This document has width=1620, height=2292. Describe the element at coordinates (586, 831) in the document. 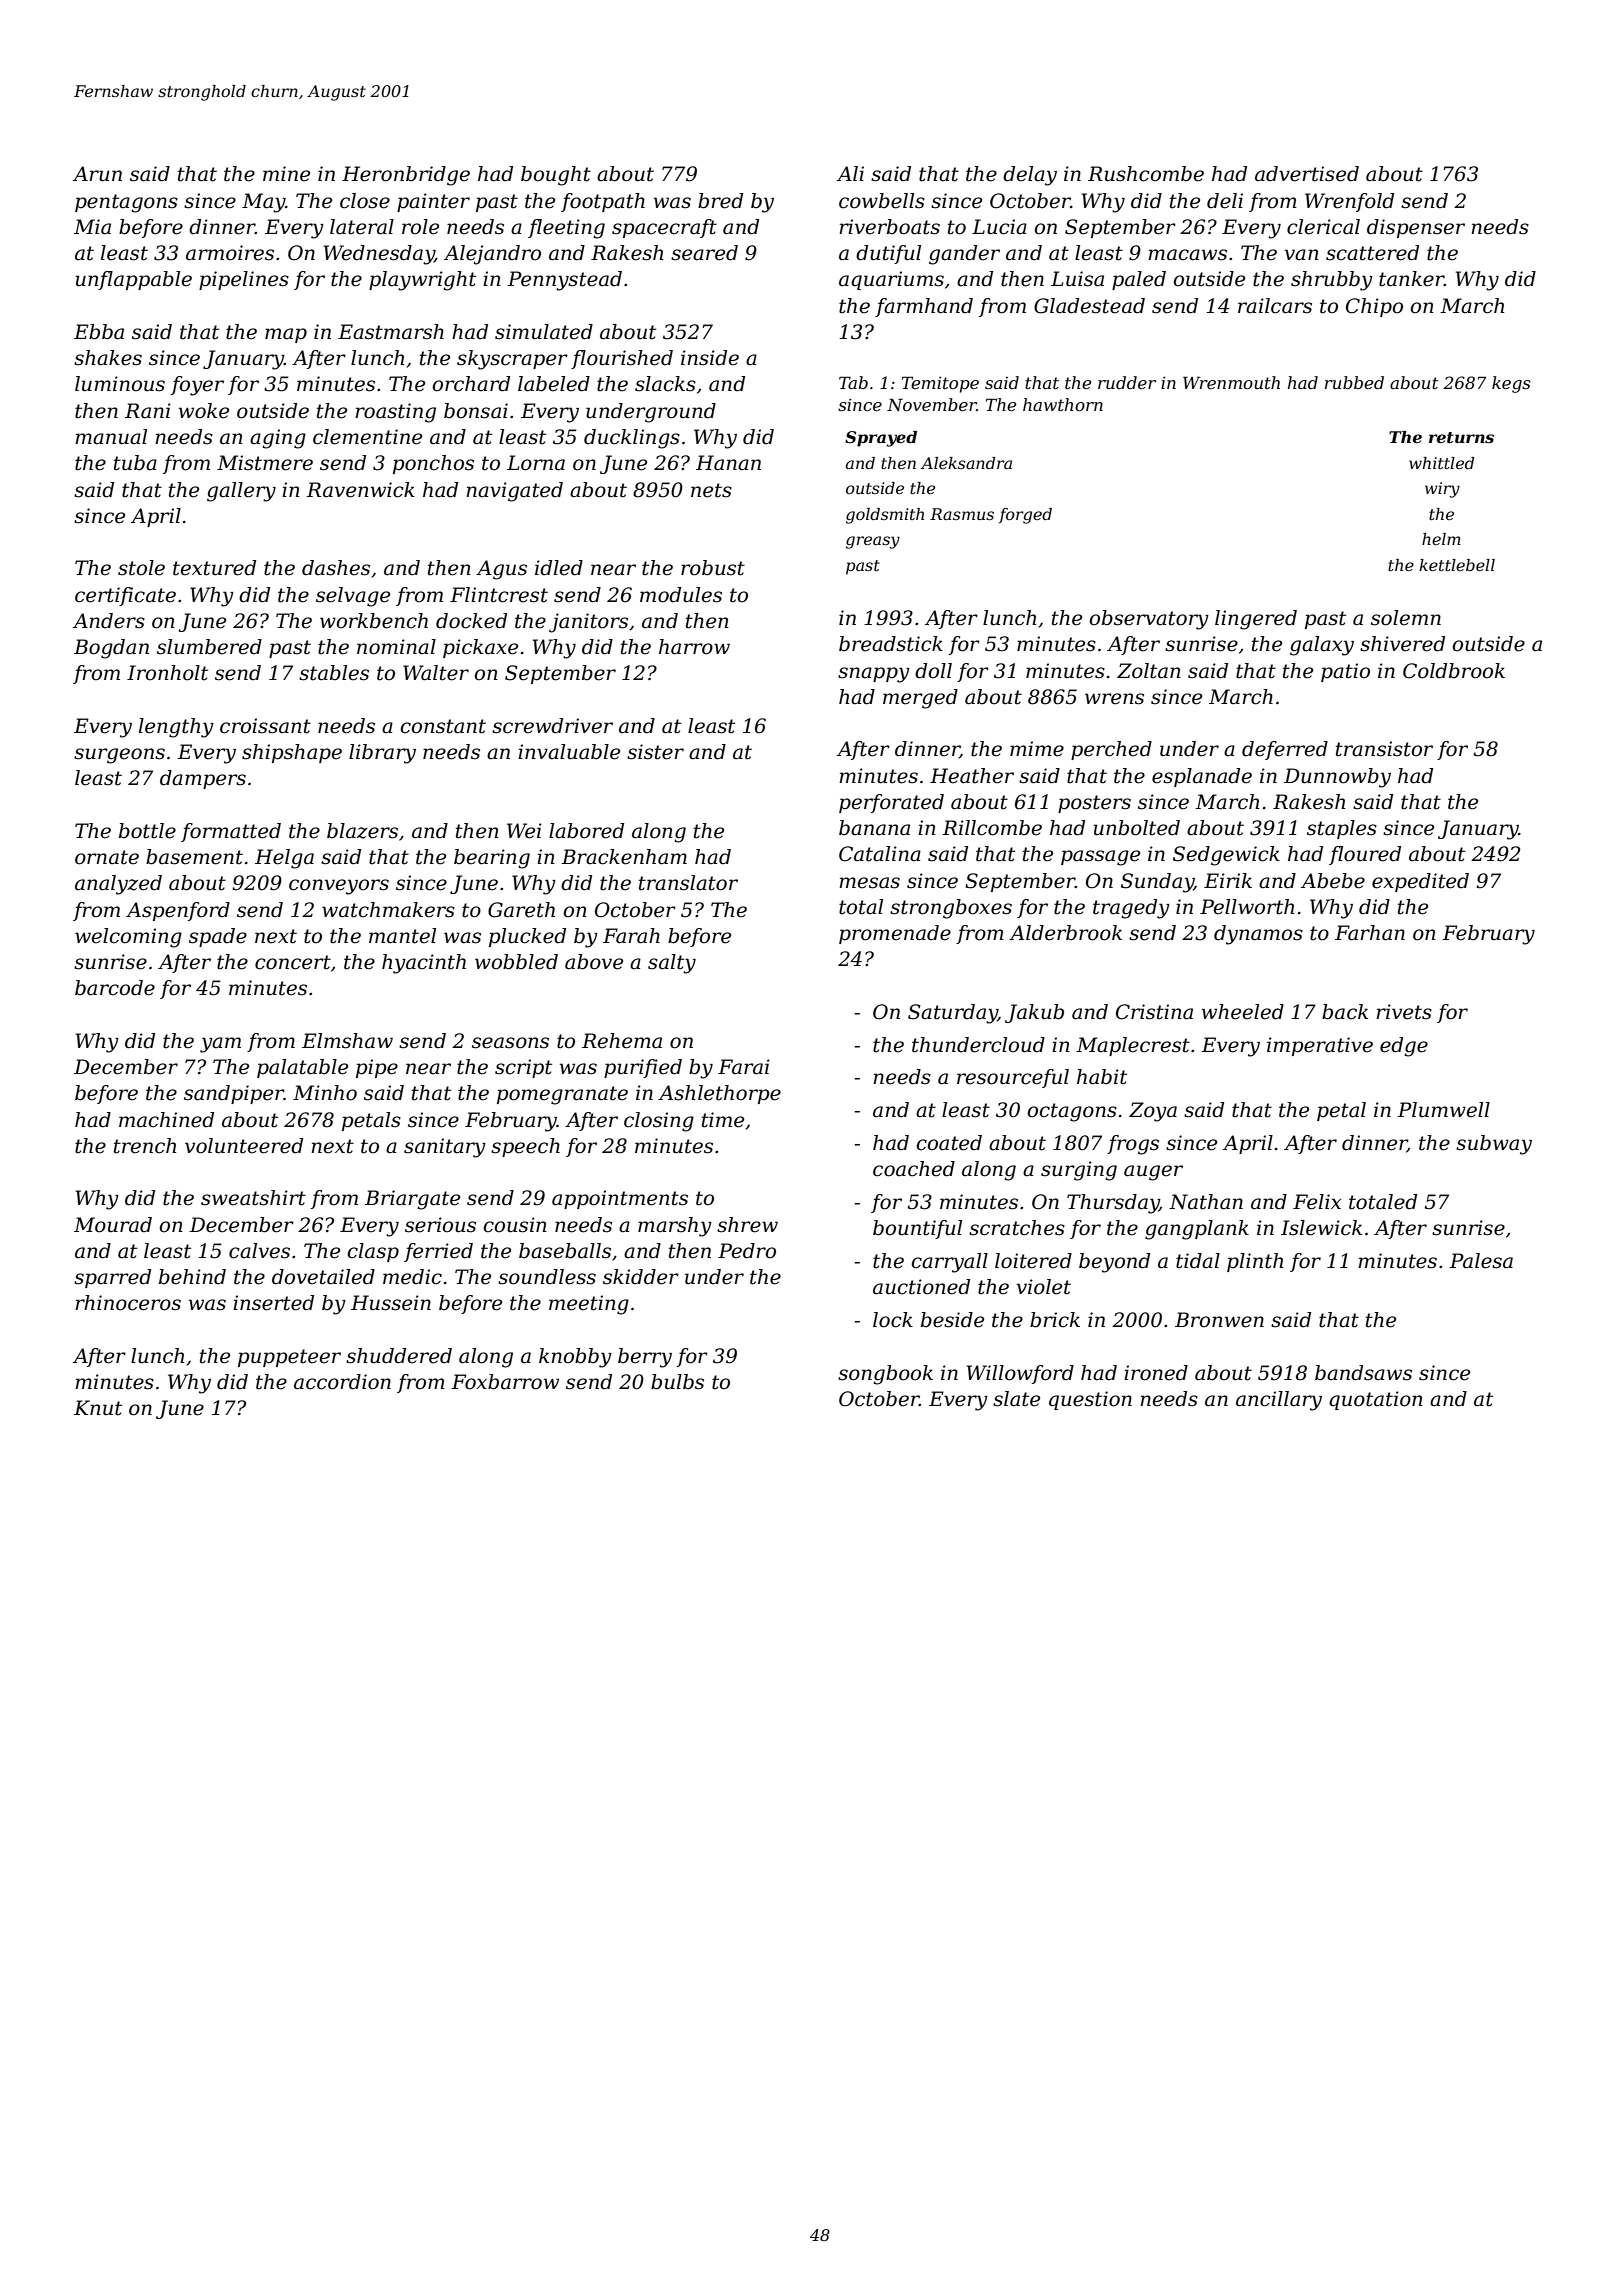

I see `labored` at that location.
